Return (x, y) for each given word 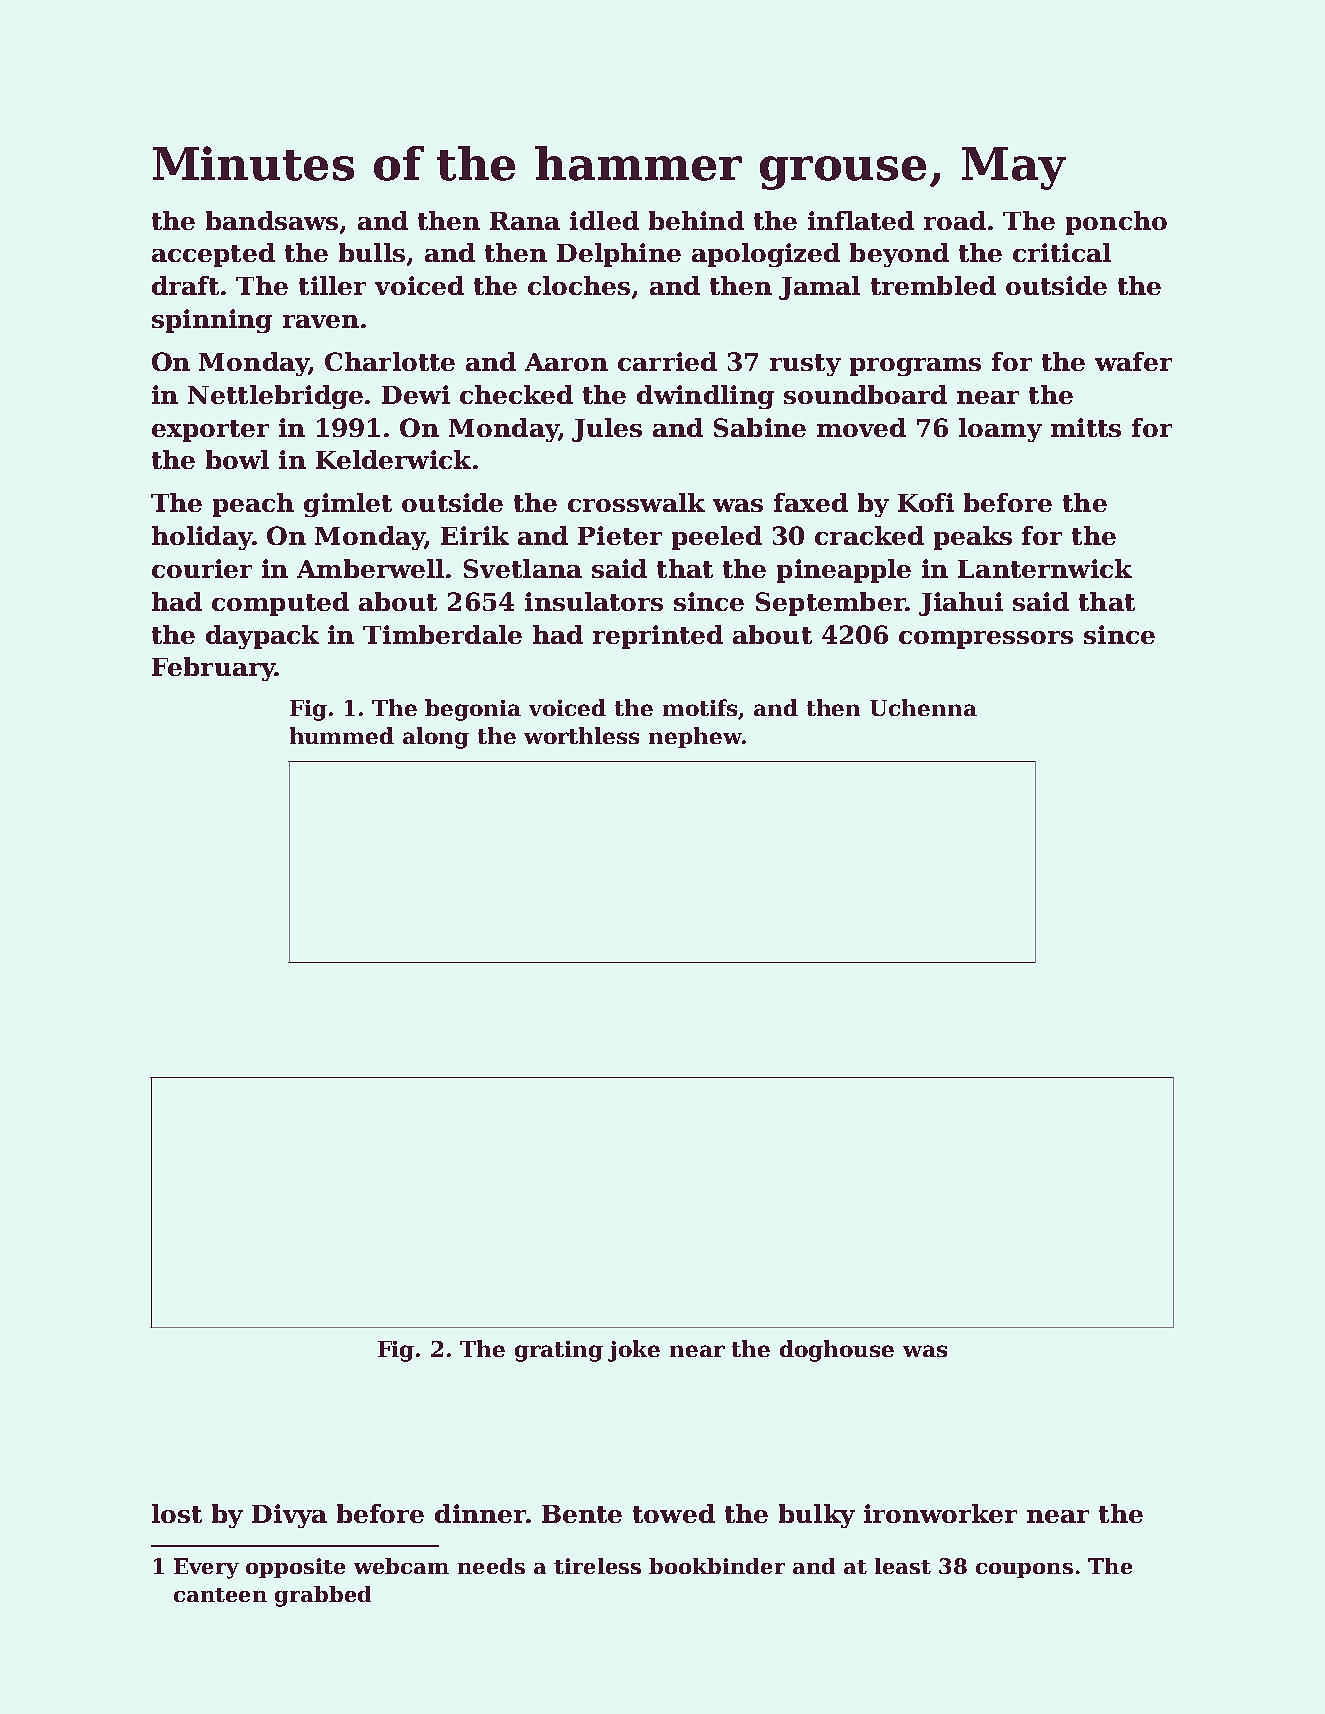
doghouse (837, 1351)
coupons (1024, 1570)
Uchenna (923, 707)
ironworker (940, 1513)
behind (696, 220)
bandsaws (272, 220)
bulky (817, 1516)
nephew (695, 737)
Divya (289, 1516)
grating (559, 1351)
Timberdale (442, 634)
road (955, 220)
